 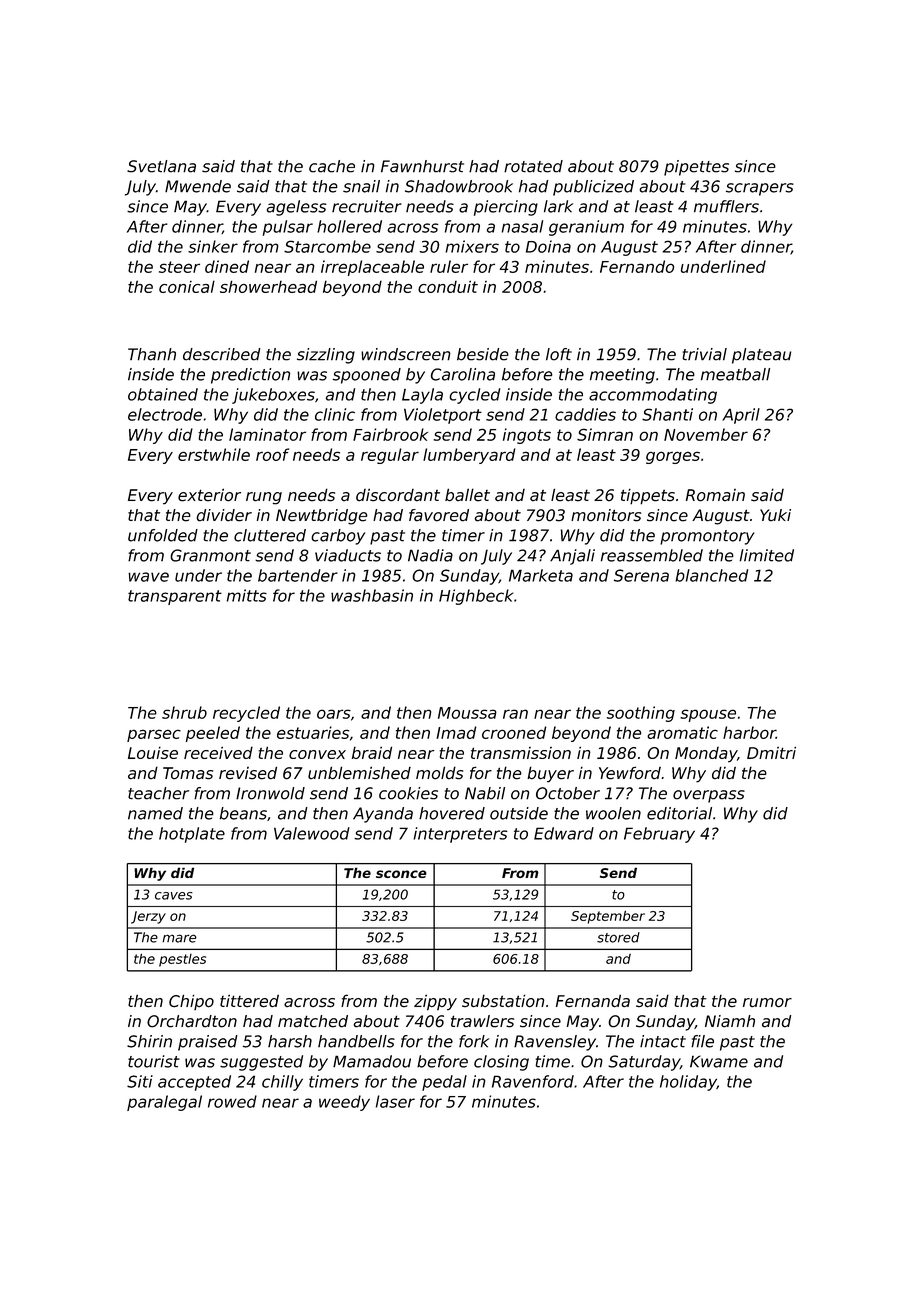 What do you see at coordinates (163, 535) in the page?
I see `unfolded` at bounding box center [163, 535].
